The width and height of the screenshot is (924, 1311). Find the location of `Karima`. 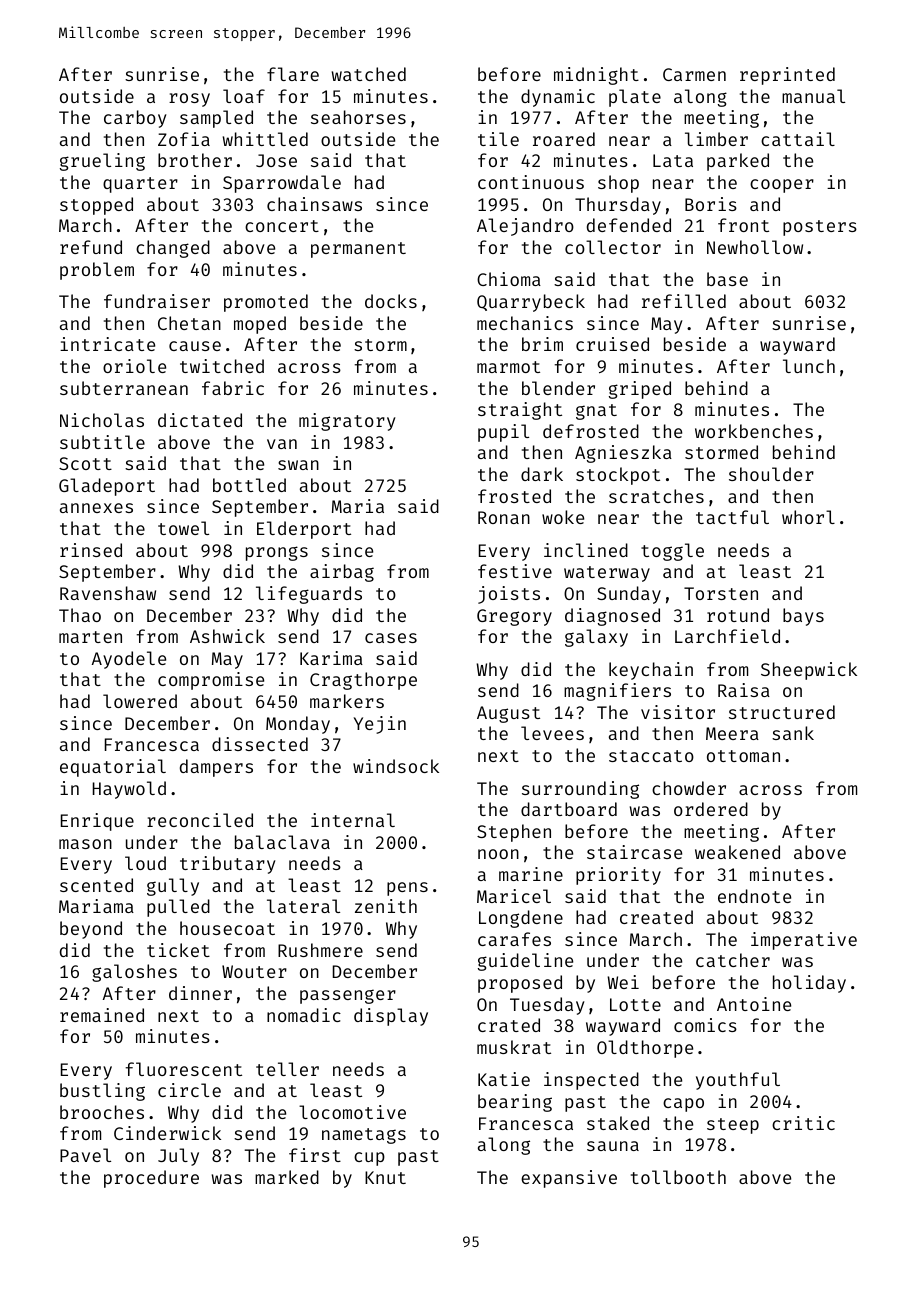

Karima is located at coordinates (331, 658).
